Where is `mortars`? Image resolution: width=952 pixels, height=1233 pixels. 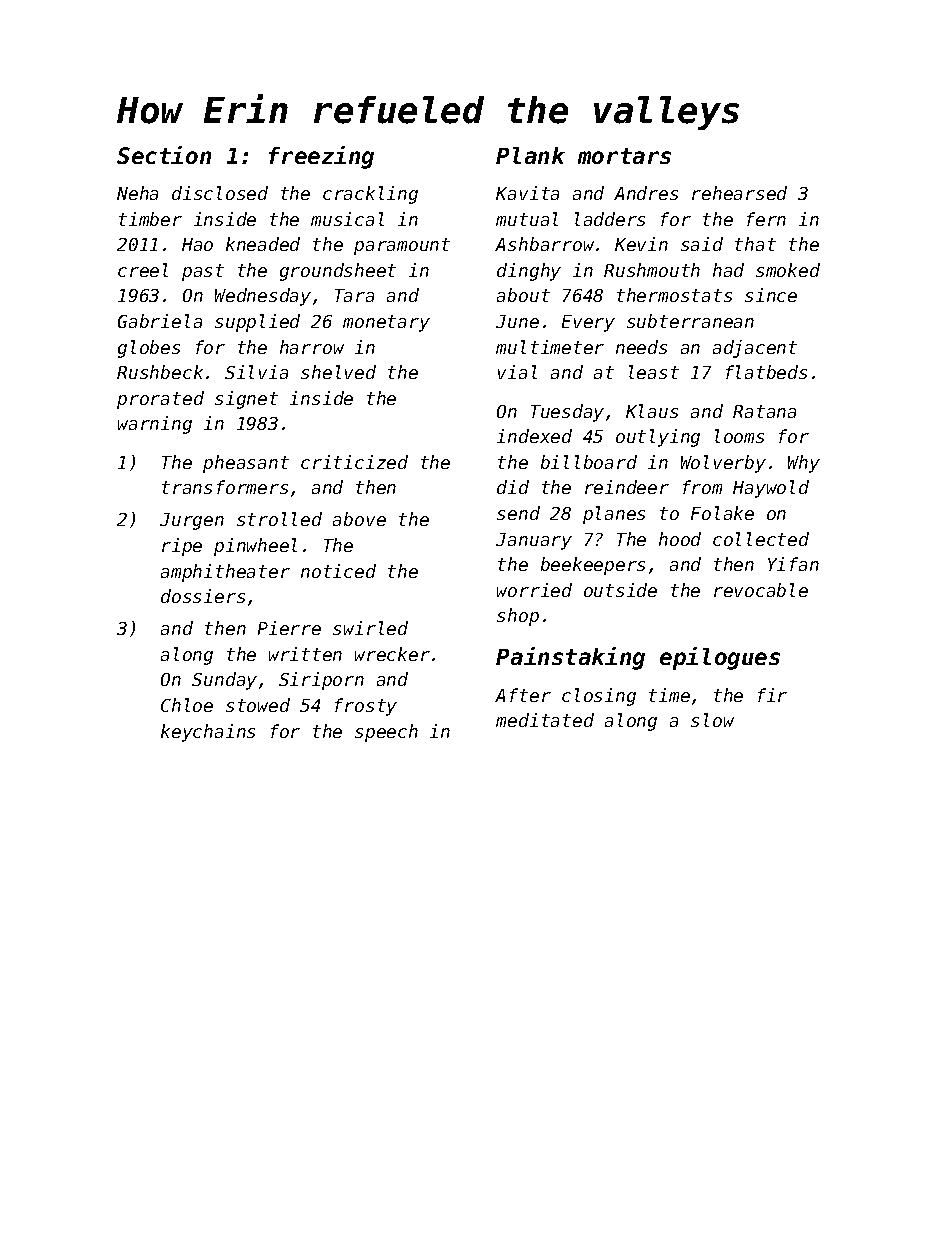 mortars is located at coordinates (624, 156).
